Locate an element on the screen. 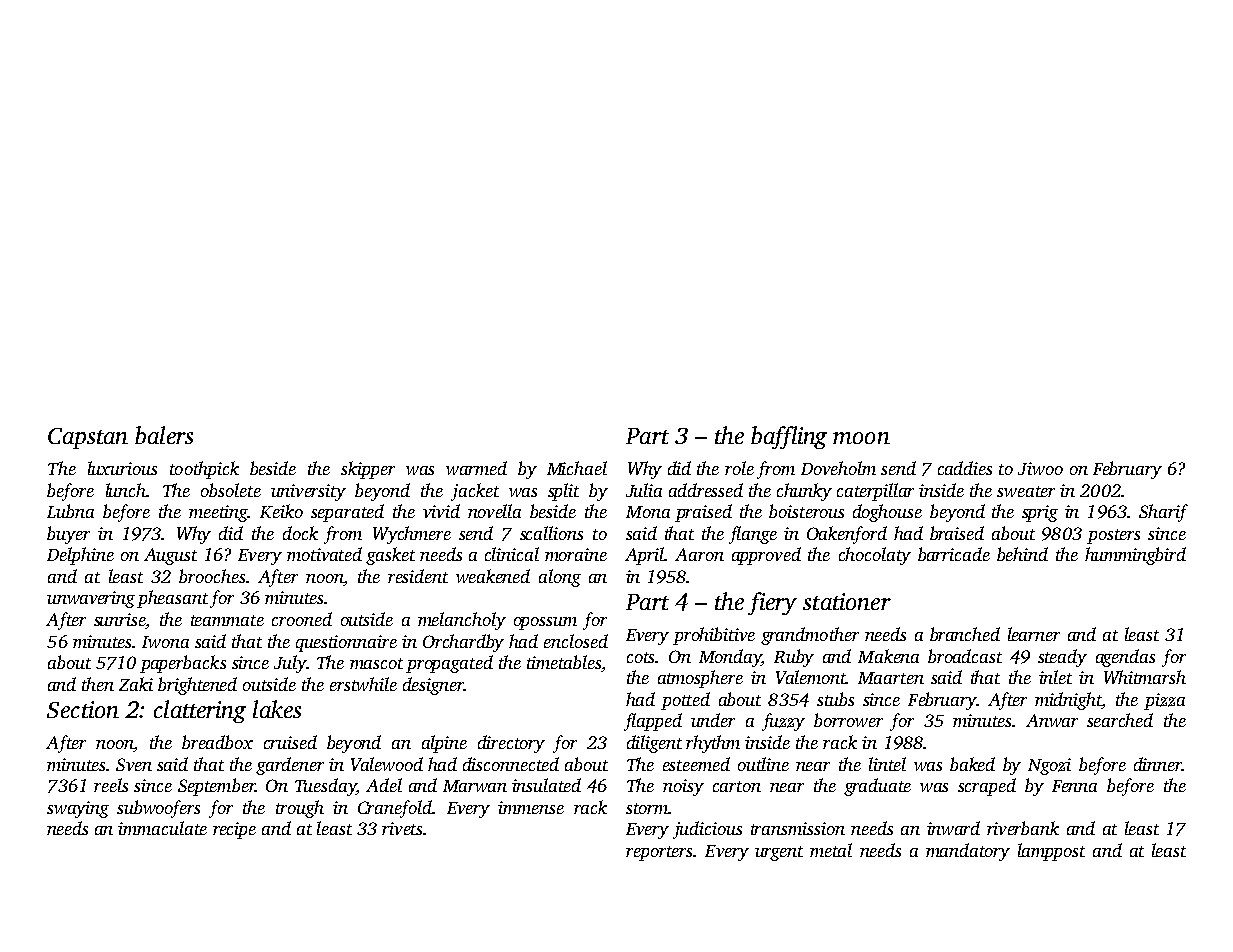  along is located at coordinates (560, 578).
